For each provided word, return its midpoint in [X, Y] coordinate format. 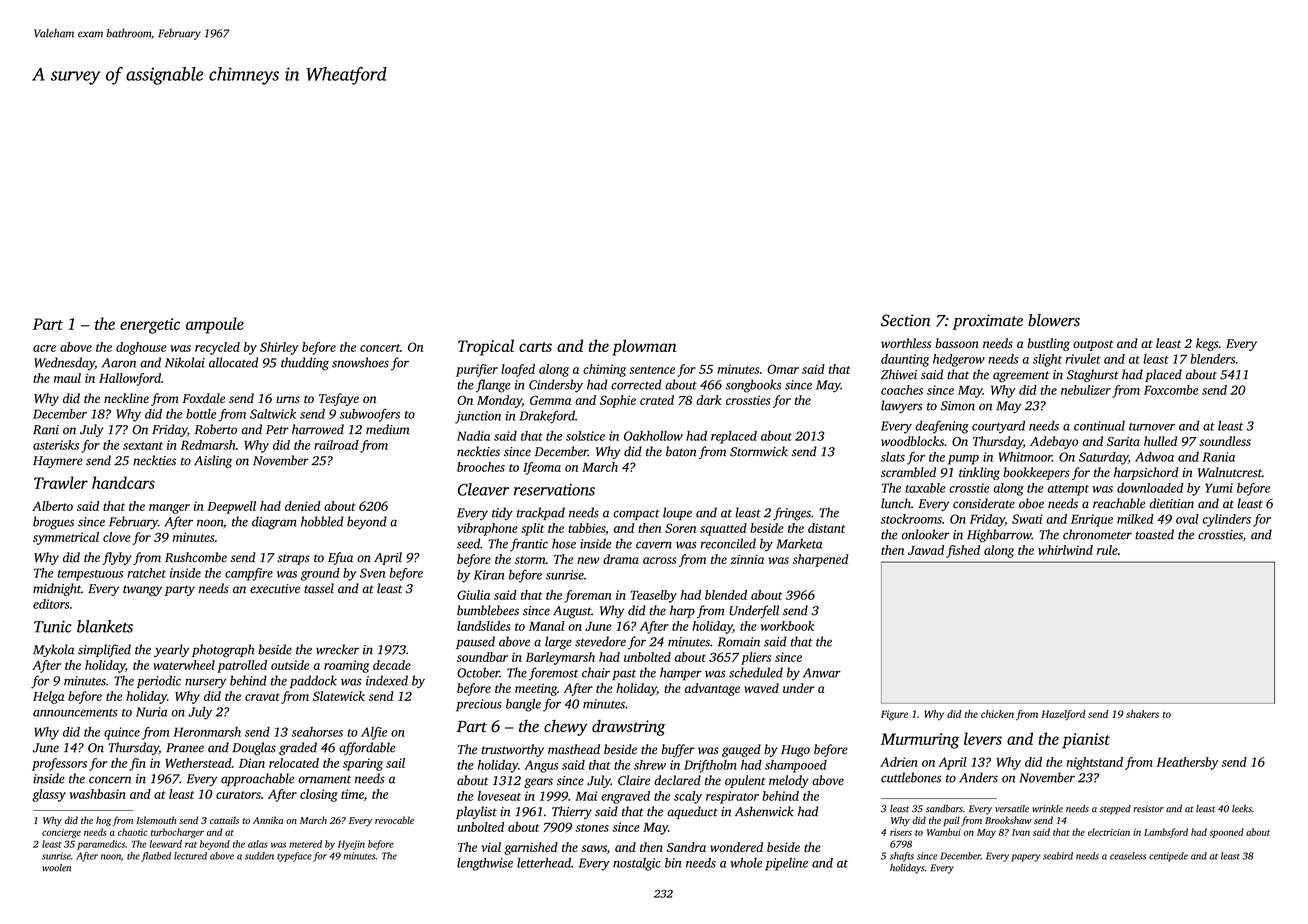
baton [681, 451]
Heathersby [1187, 763]
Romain [739, 642]
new [588, 560]
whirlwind [1065, 550]
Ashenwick [764, 811]
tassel [319, 588]
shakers [1142, 714]
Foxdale [203, 398]
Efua [340, 558]
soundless [1225, 441]
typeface [294, 857]
